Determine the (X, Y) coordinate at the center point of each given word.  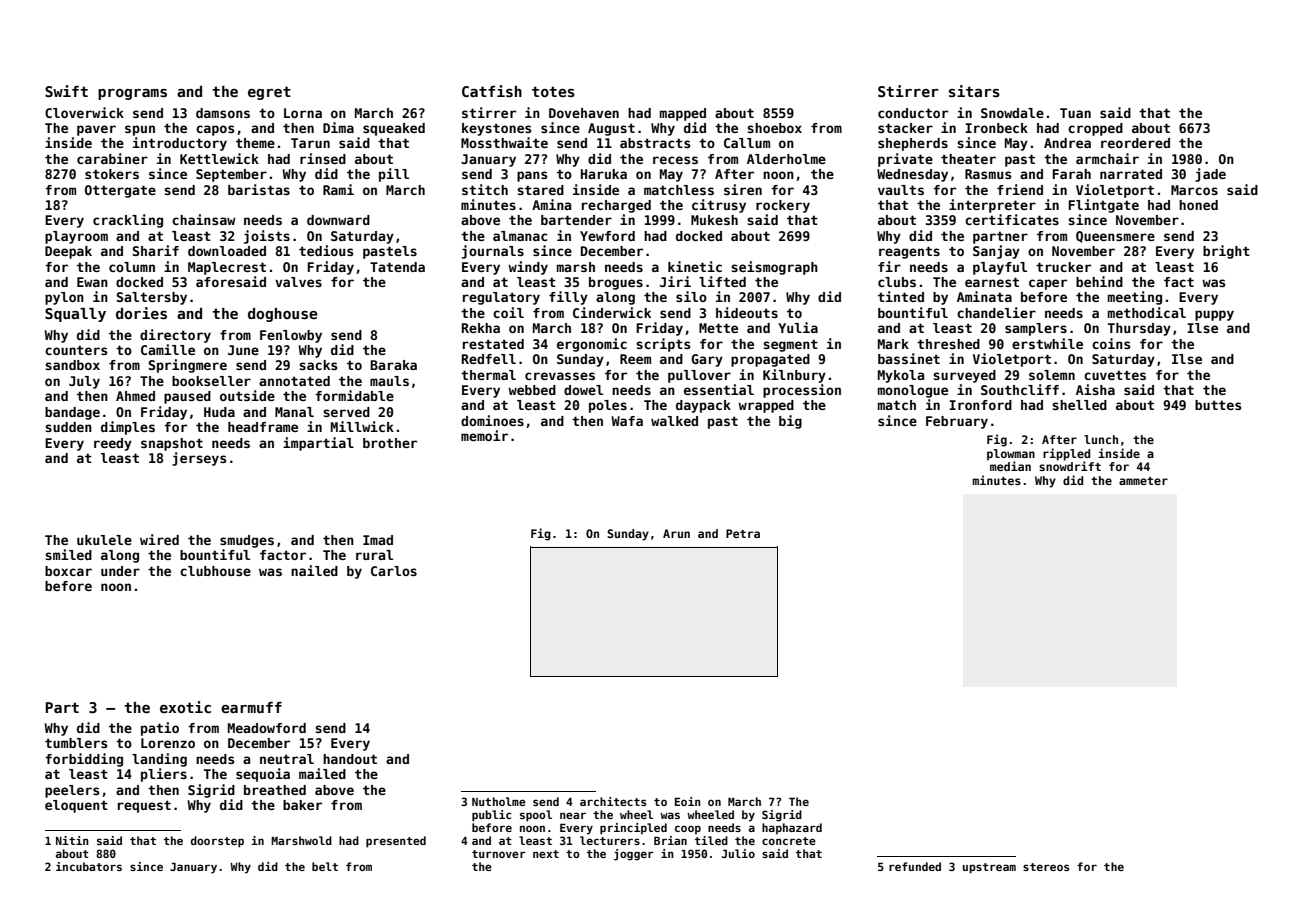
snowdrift (1070, 466)
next (546, 854)
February (957, 422)
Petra (743, 533)
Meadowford (267, 728)
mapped (683, 114)
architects (613, 801)
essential (719, 389)
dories (141, 313)
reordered (1135, 143)
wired (159, 539)
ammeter (1143, 481)
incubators (89, 866)
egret (269, 93)
